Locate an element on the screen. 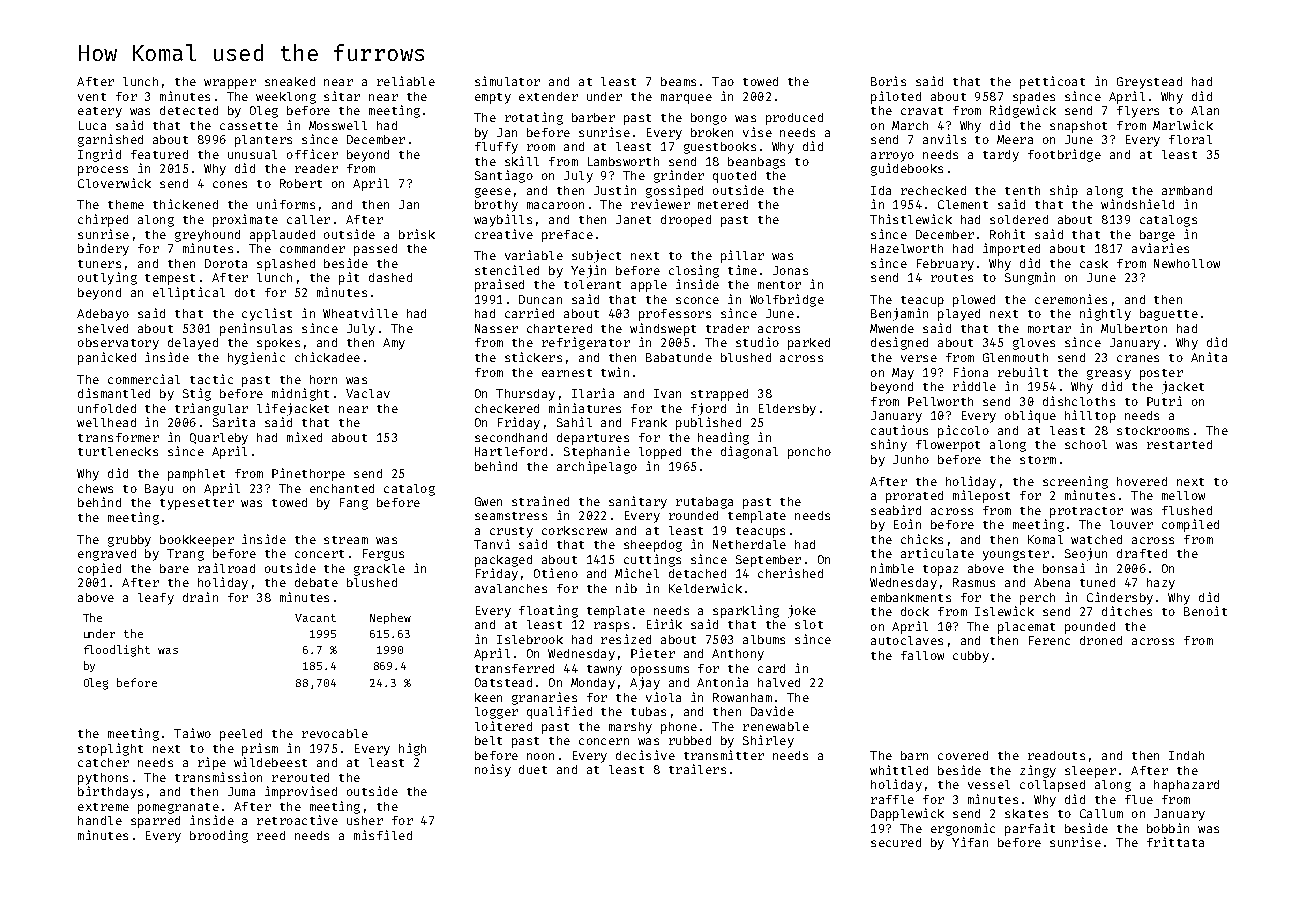 This screenshot has height=924, width=1308. Callum is located at coordinates (1101, 813).
